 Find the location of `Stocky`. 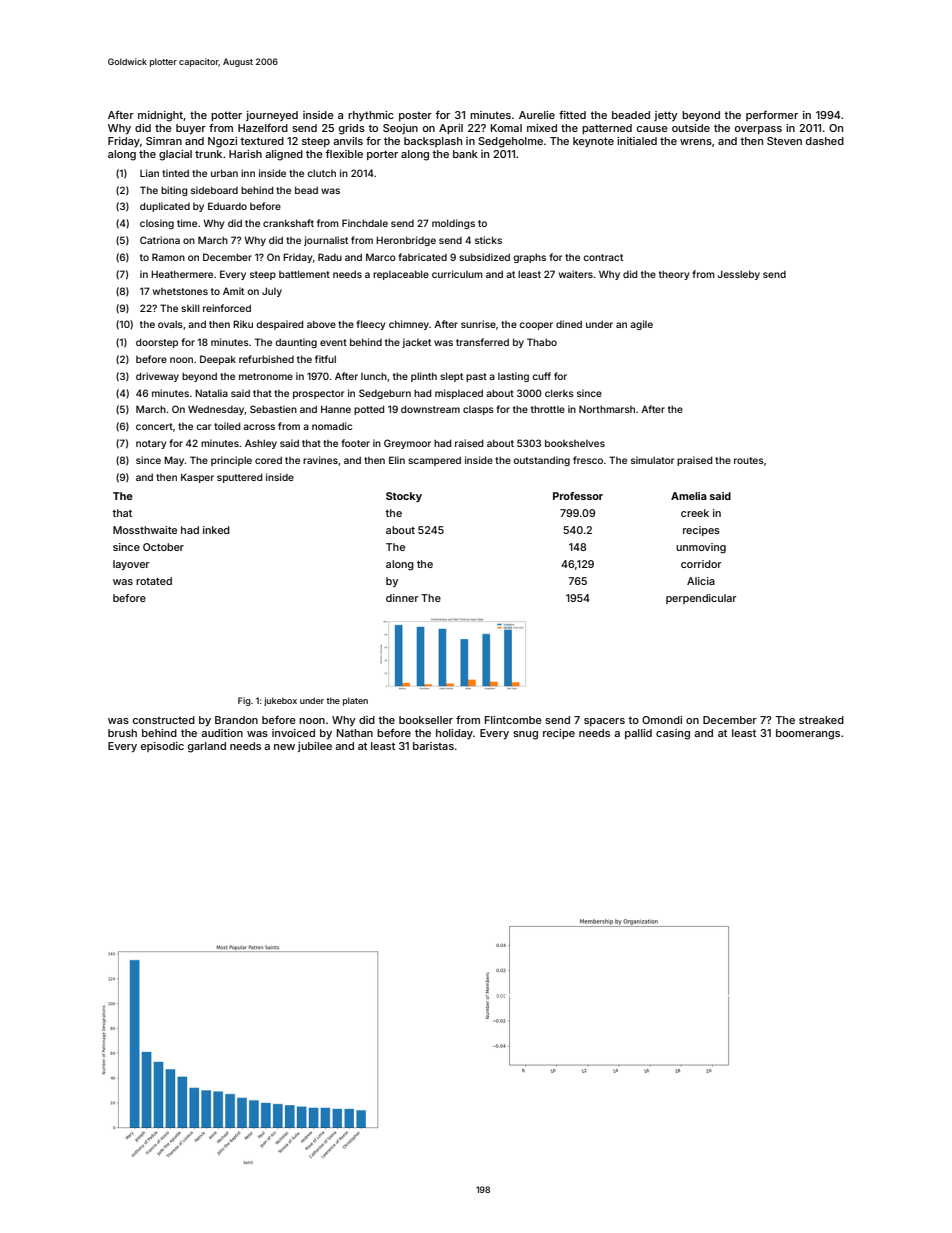

Stocky is located at coordinates (404, 497).
